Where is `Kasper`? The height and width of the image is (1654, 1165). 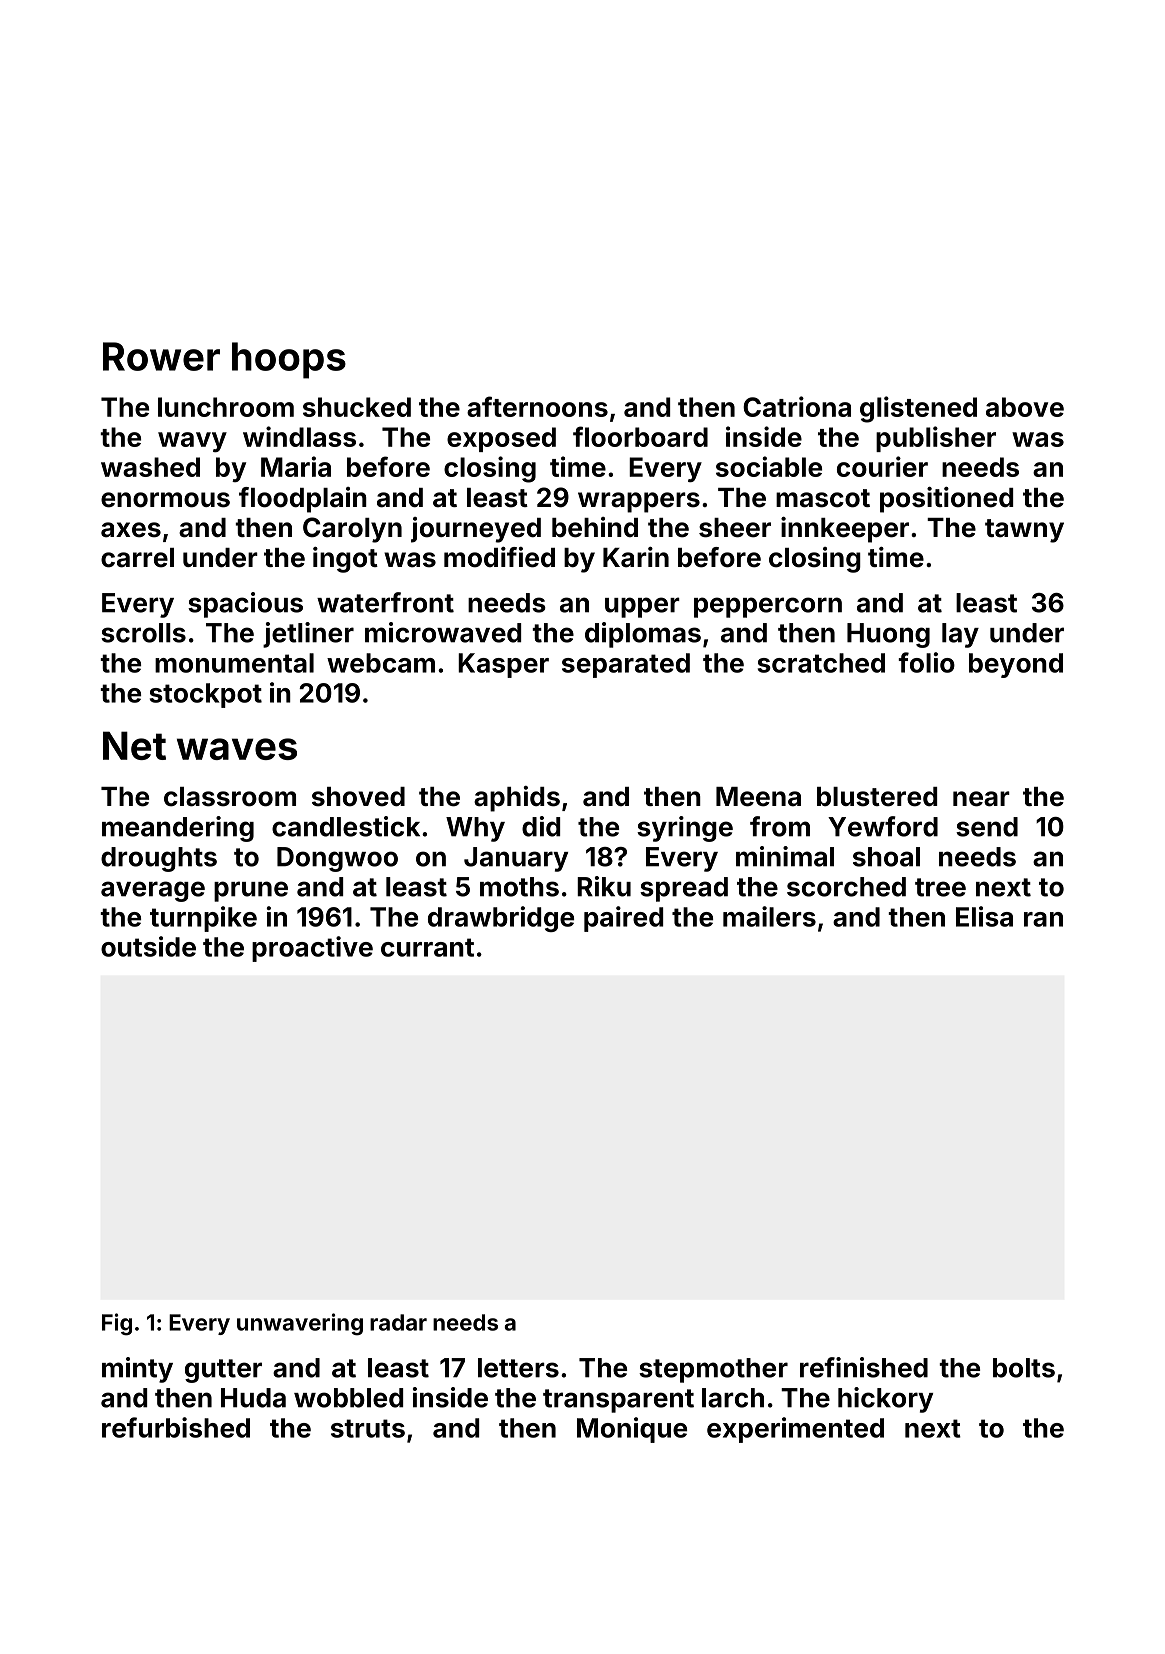 Kasper is located at coordinates (503, 665).
